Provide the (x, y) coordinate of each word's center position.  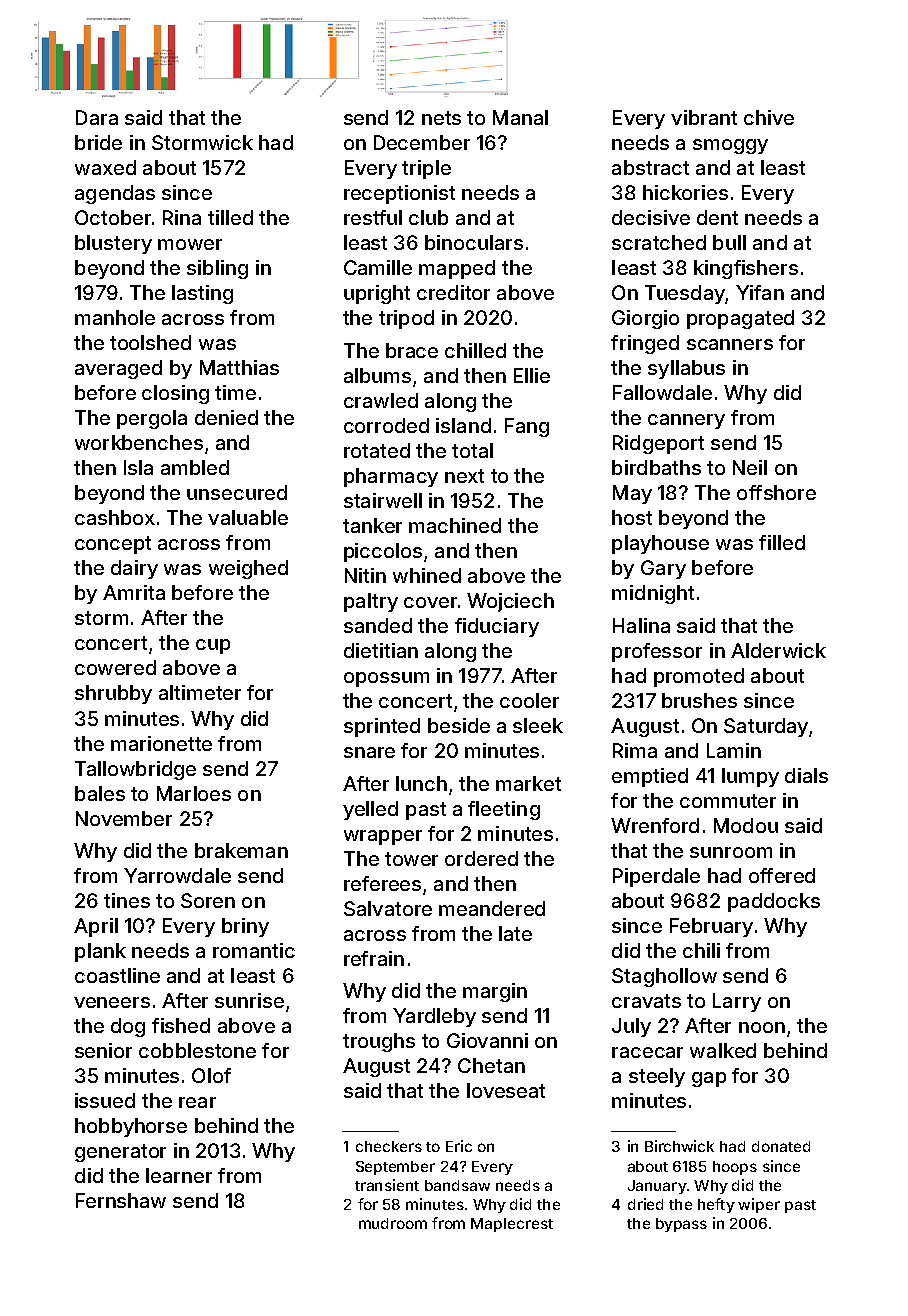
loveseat (506, 1090)
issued (105, 1100)
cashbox (115, 517)
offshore (776, 492)
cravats (646, 1001)
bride (98, 142)
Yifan (760, 292)
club (428, 217)
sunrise (249, 1000)
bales (100, 793)
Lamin (734, 750)
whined (427, 575)
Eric (459, 1146)
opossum (386, 679)
